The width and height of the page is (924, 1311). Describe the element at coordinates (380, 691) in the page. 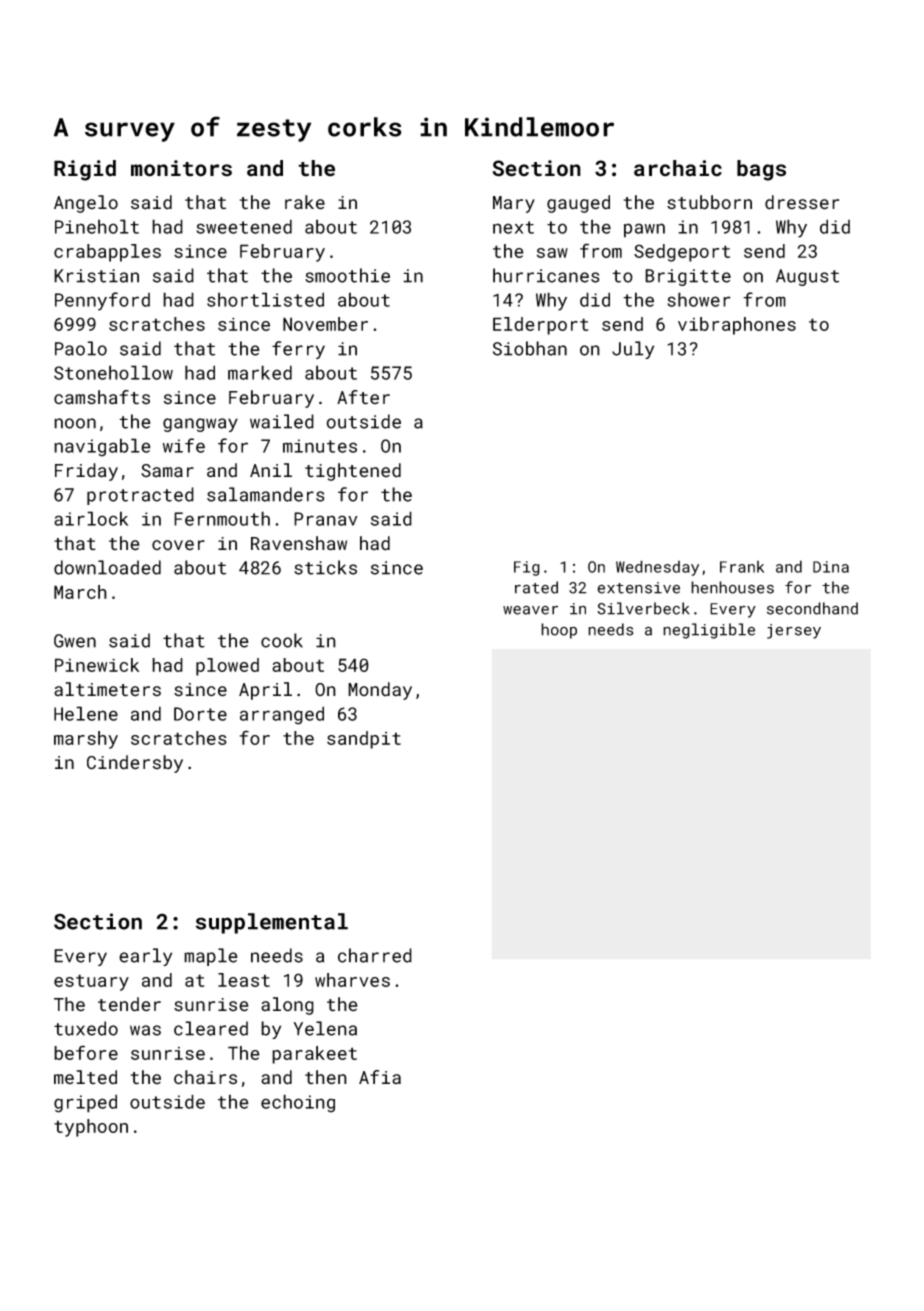

I see `Monday` at that location.
